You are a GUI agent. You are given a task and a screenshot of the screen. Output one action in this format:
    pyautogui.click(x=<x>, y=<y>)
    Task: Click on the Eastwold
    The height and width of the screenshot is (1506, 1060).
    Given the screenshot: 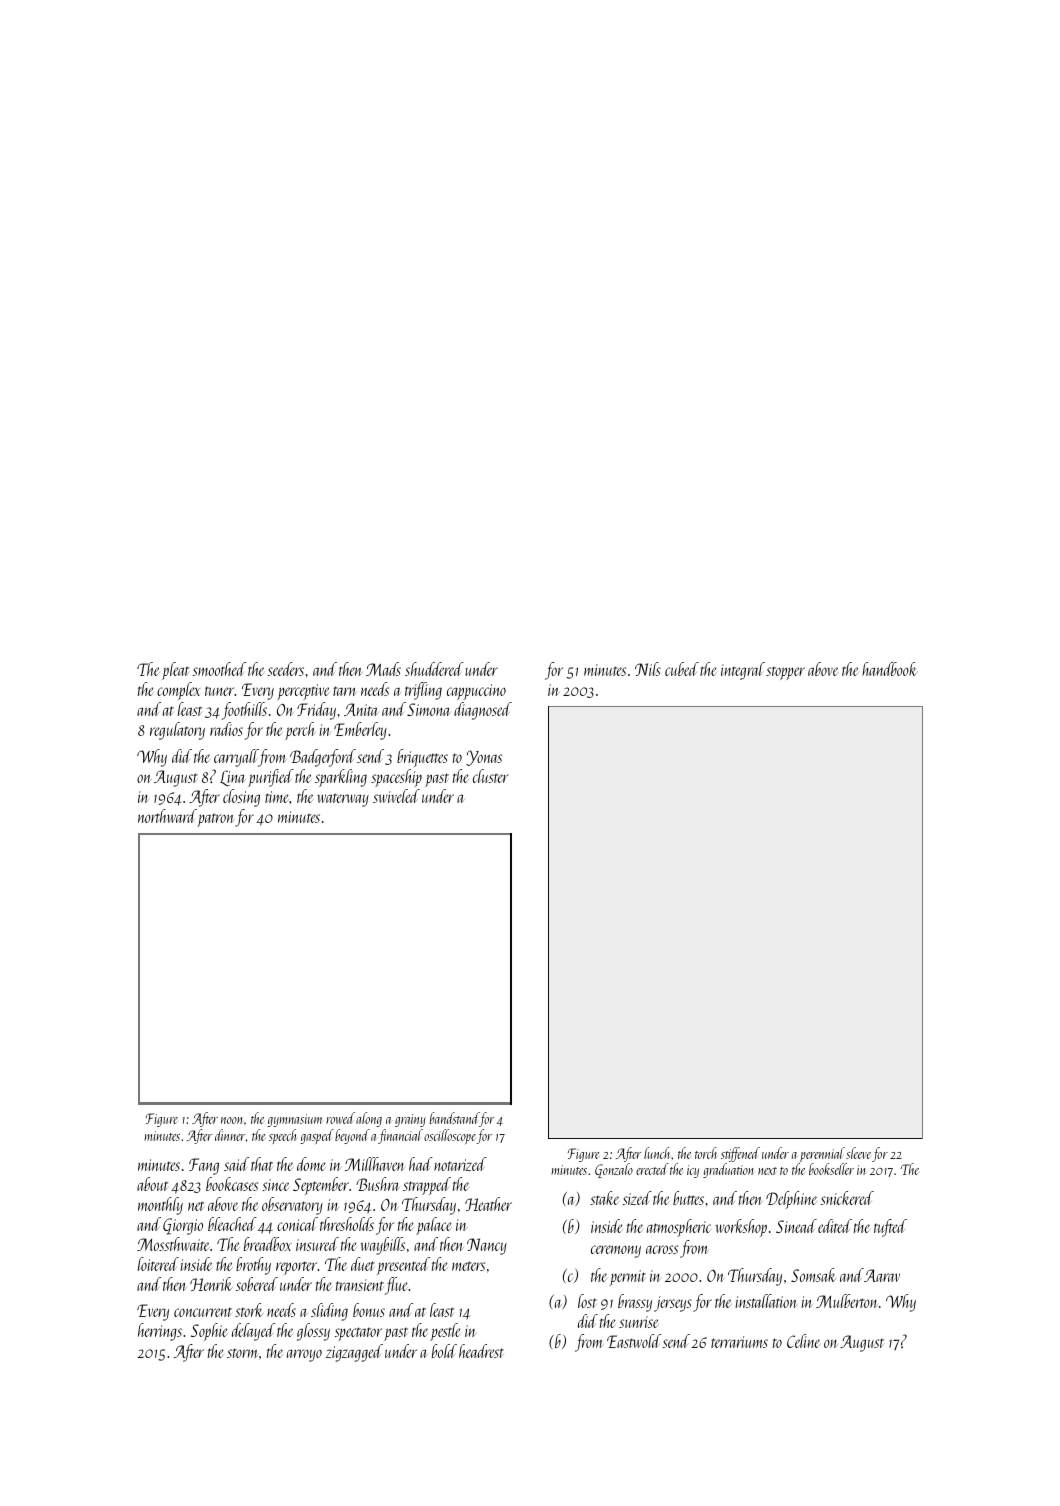 What is the action you would take?
    pyautogui.click(x=634, y=1341)
